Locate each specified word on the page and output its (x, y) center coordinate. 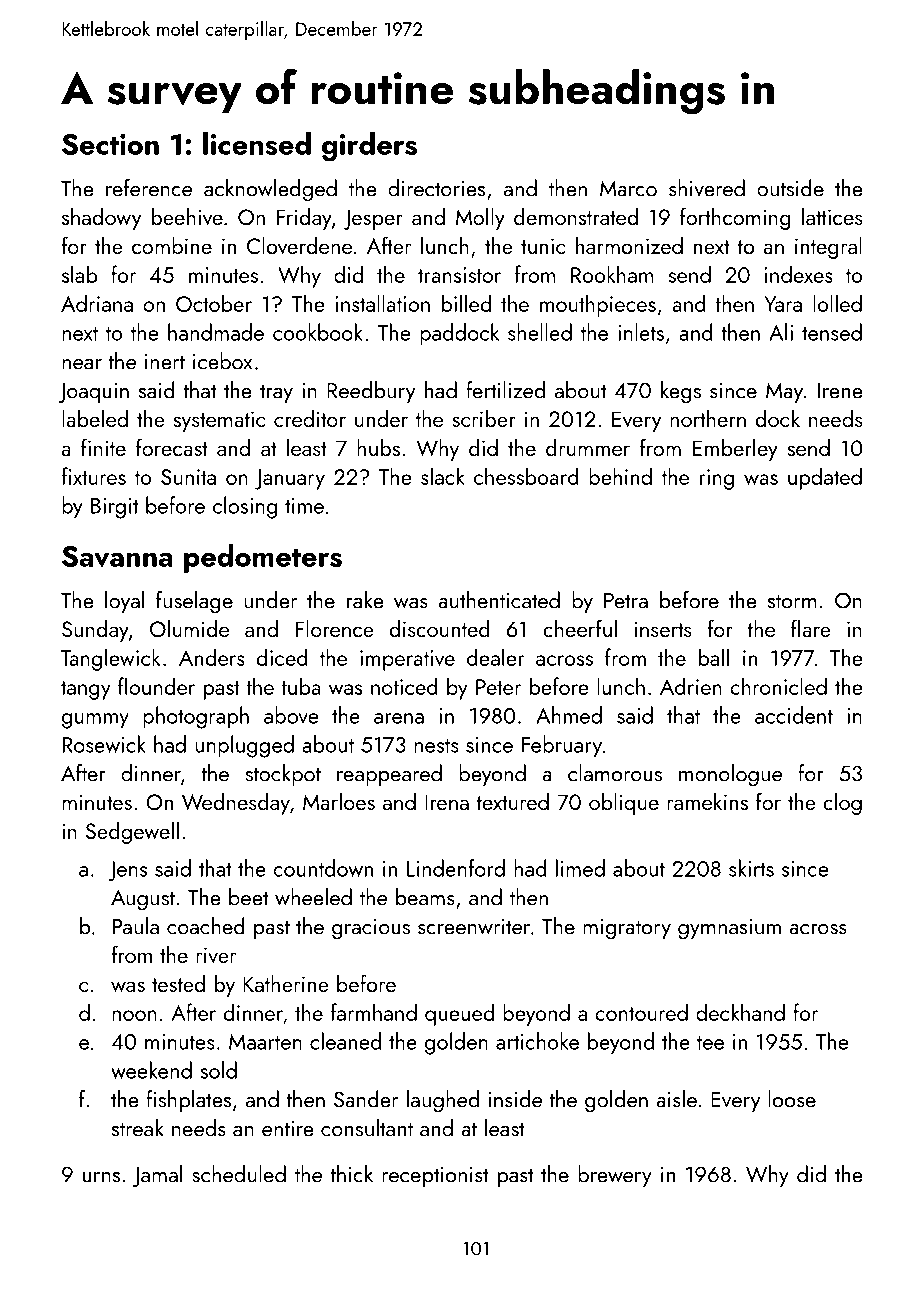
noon (134, 1015)
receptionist (435, 1177)
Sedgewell (132, 833)
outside (790, 188)
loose (792, 1099)
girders (369, 147)
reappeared (389, 775)
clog (842, 804)
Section (110, 144)
